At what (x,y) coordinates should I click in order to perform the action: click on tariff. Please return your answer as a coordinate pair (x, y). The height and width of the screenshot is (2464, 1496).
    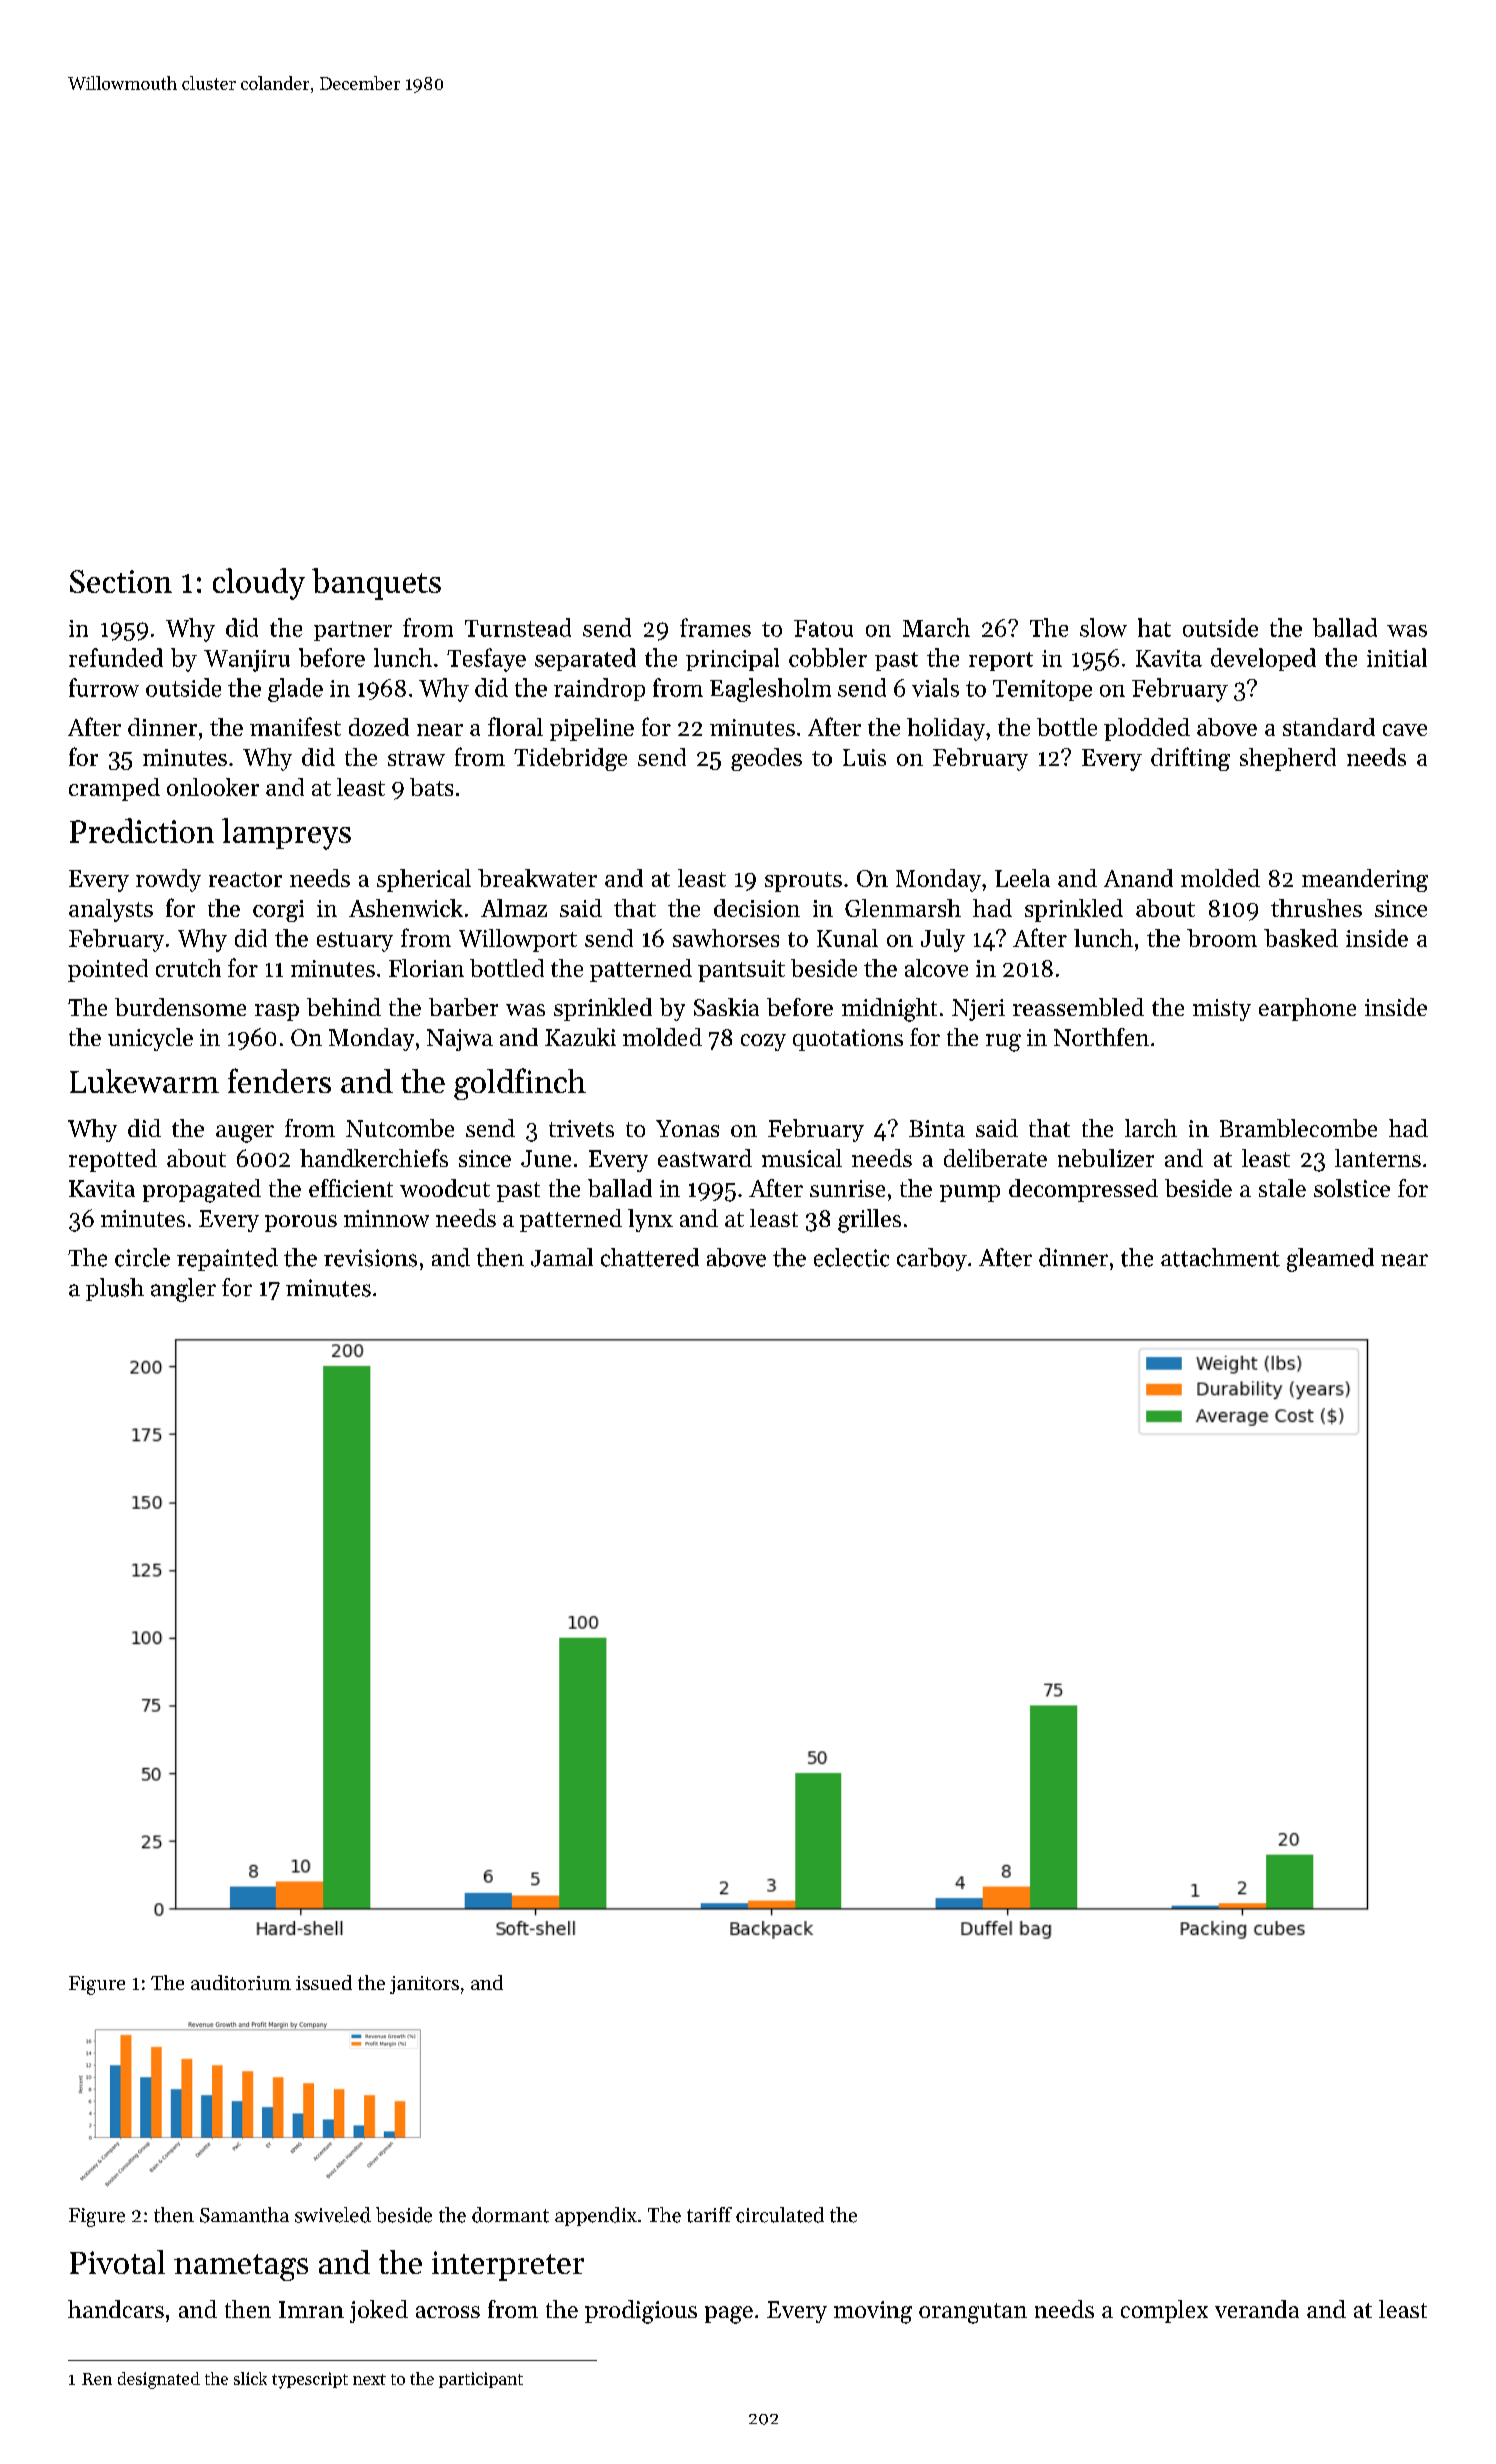
    Looking at the image, I should click on (709, 2215).
